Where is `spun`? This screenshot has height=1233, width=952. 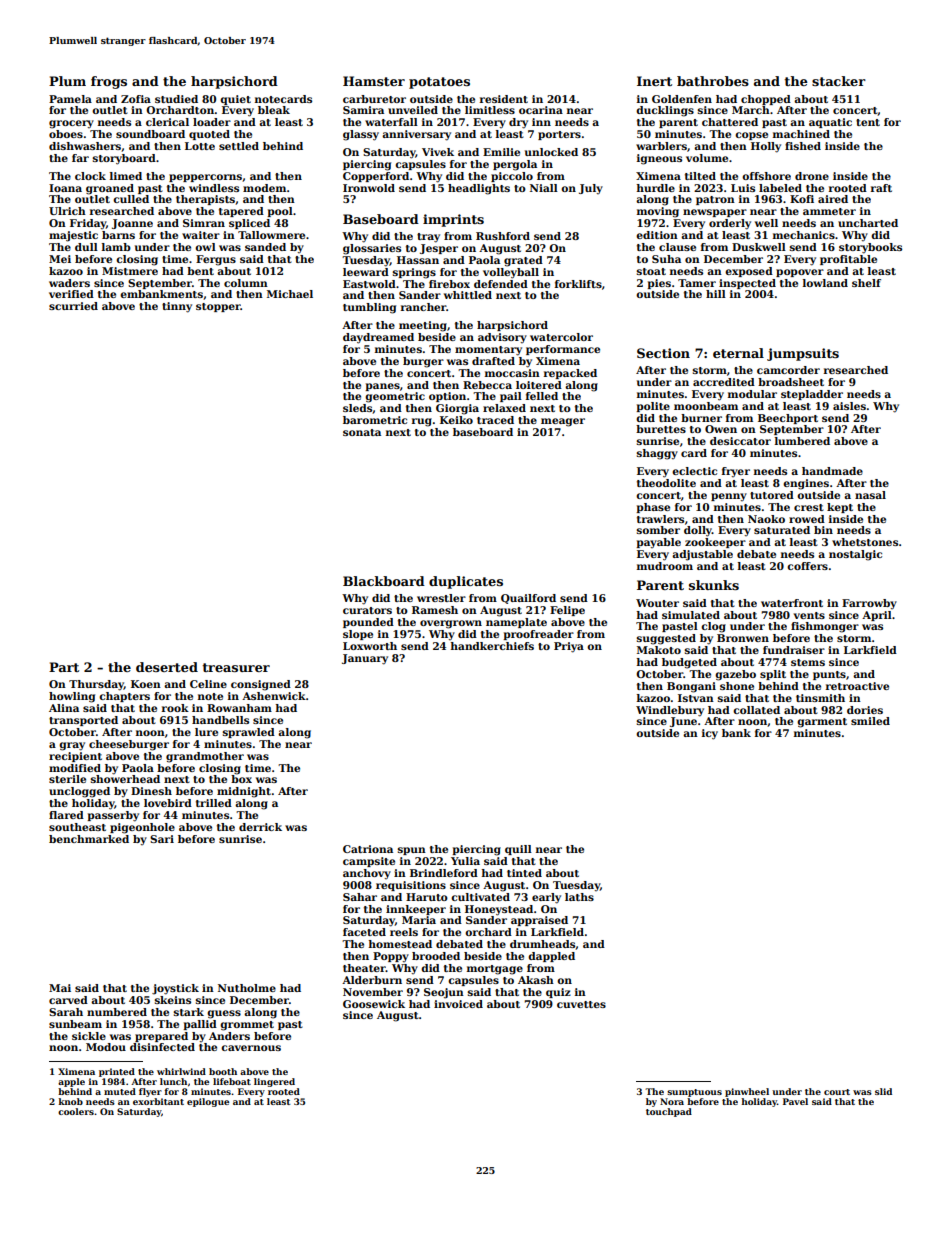 spun is located at coordinates (412, 851).
